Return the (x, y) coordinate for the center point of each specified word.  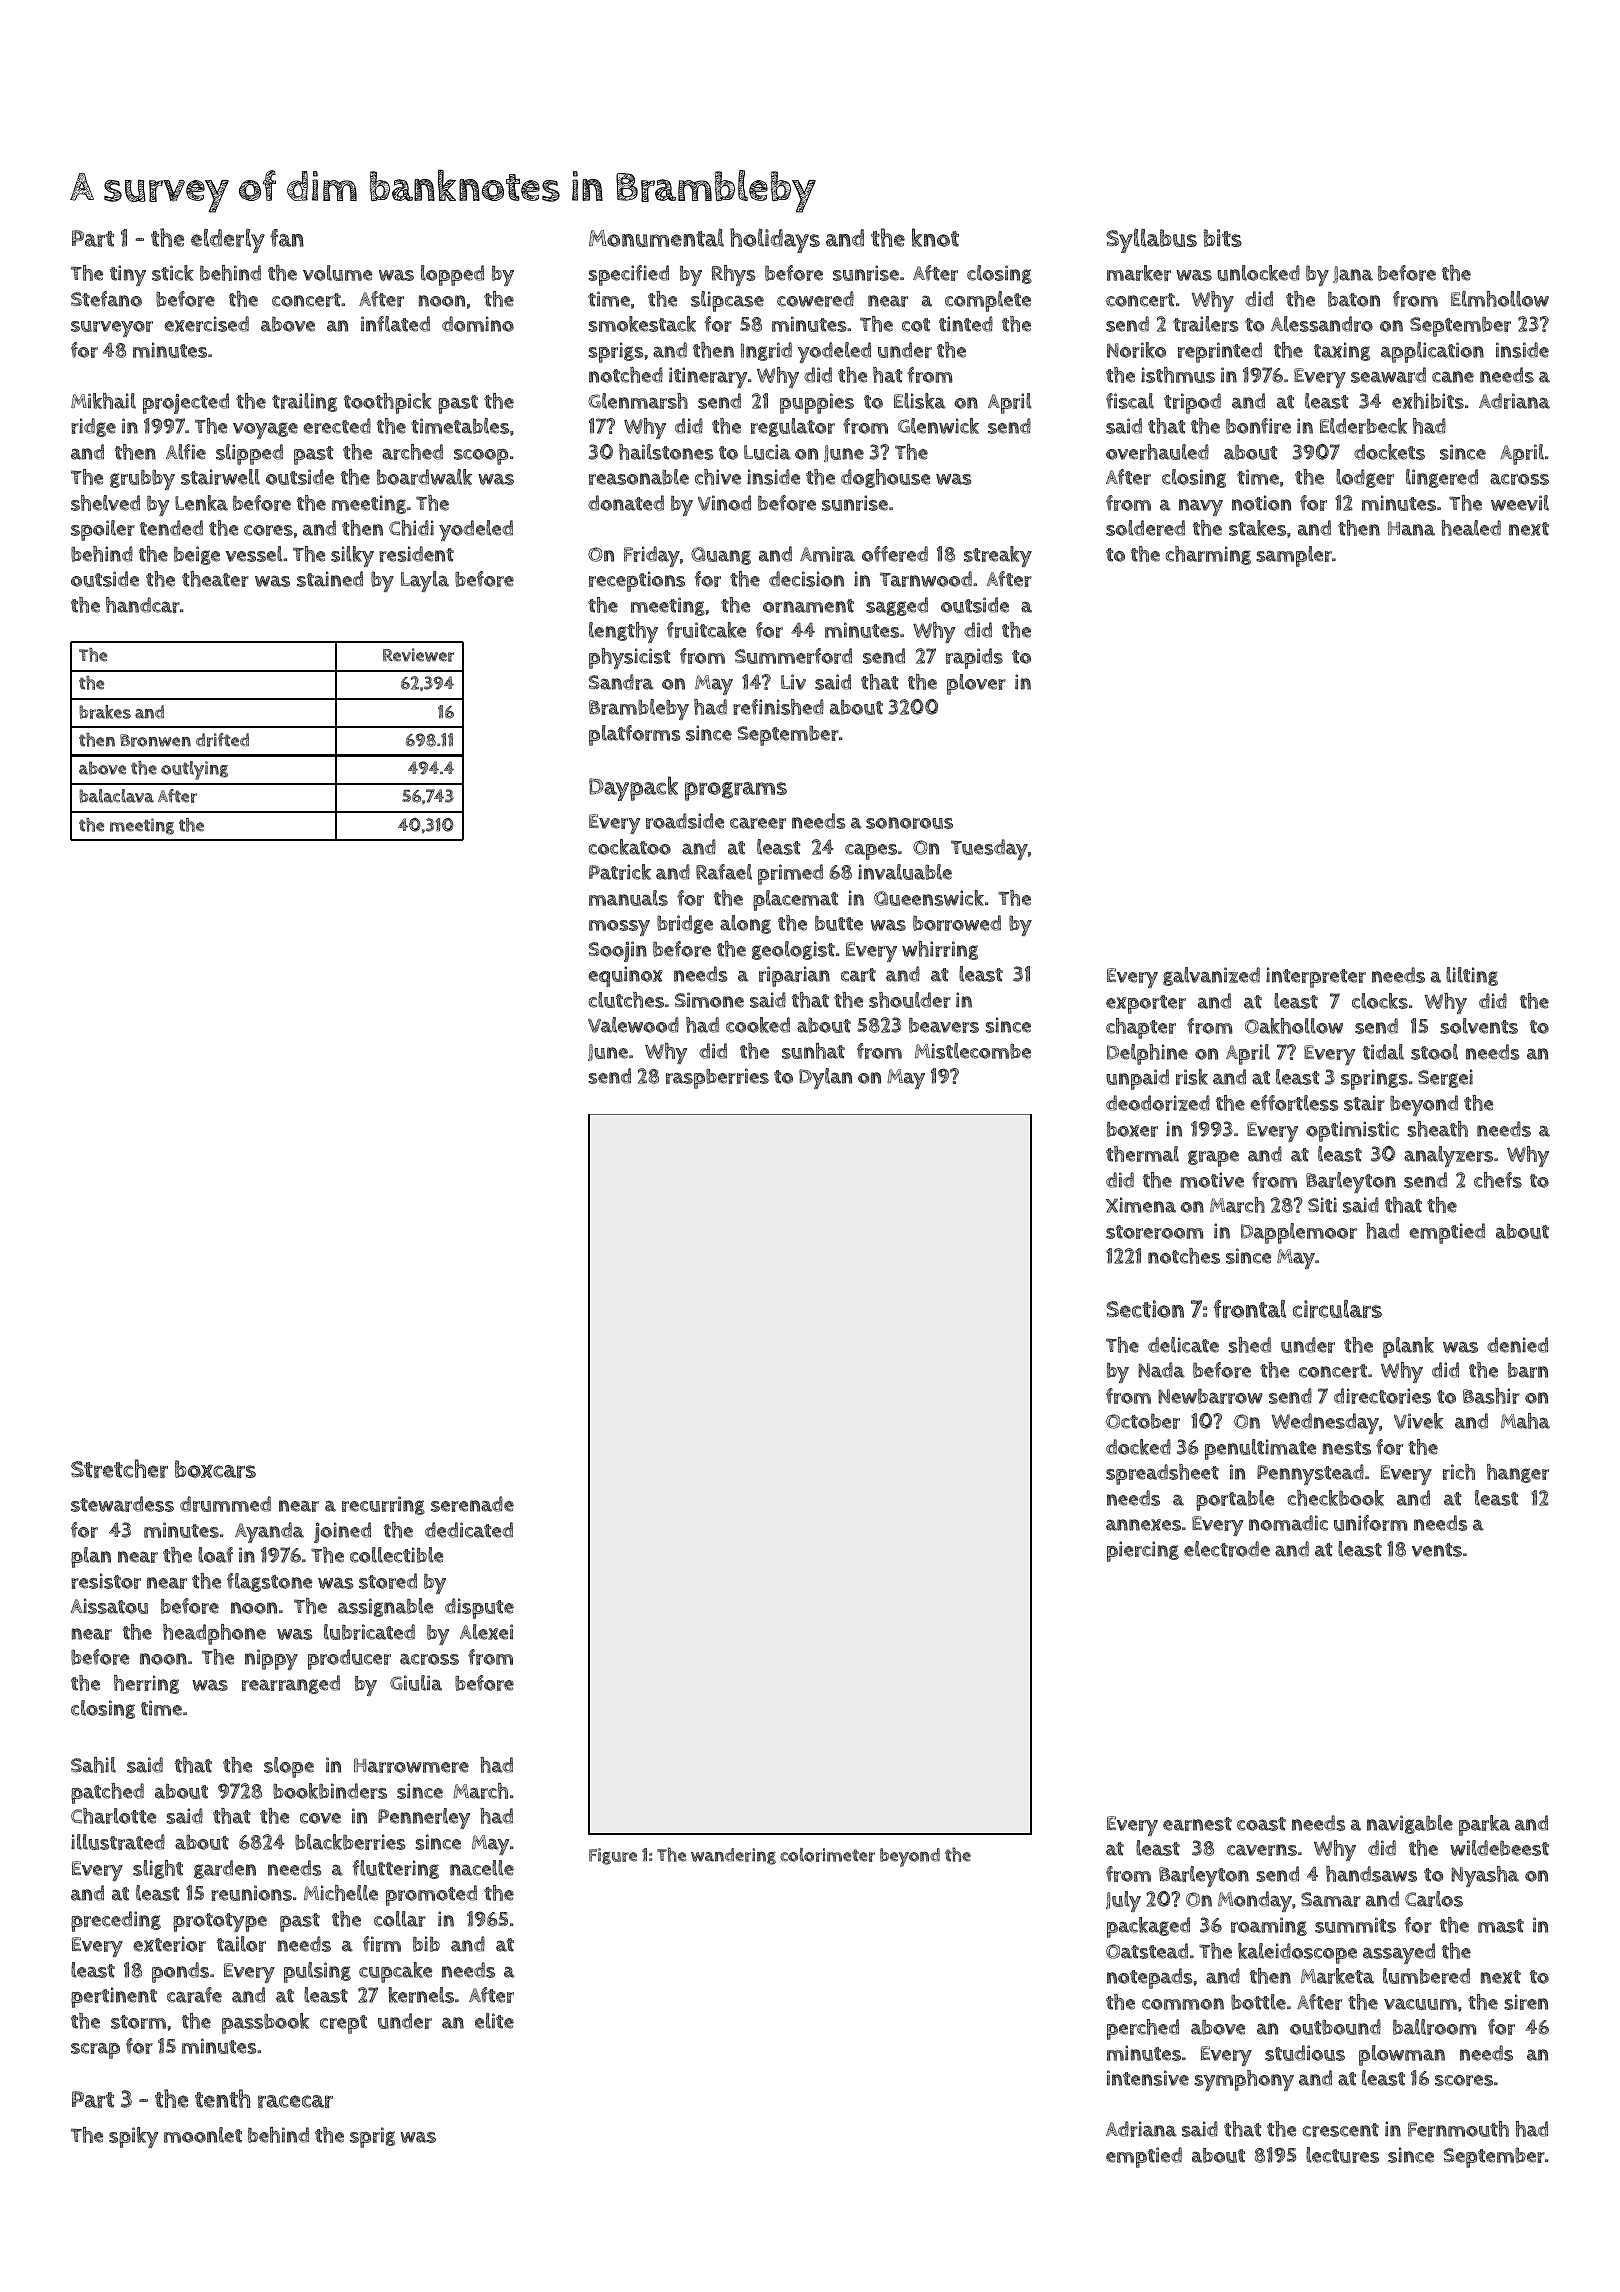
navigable (1410, 1824)
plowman (1402, 2055)
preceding (116, 1921)
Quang (721, 556)
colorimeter (827, 1855)
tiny (128, 275)
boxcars (215, 1469)
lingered (1442, 478)
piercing (1143, 1551)
